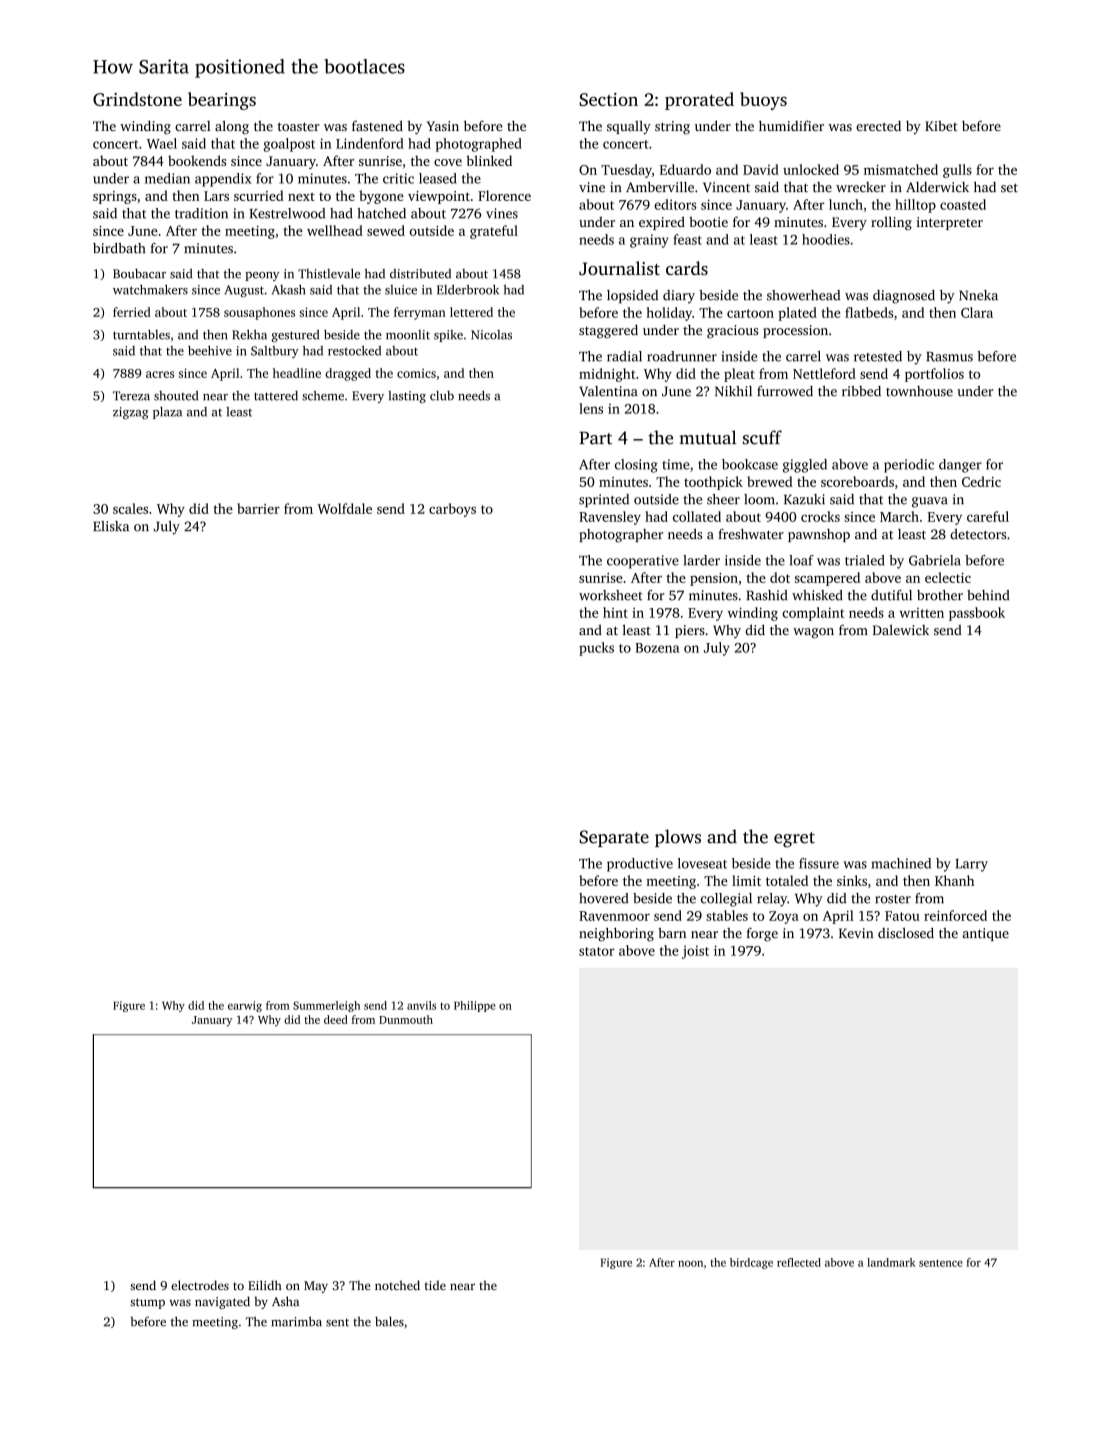 The image size is (1111, 1438). Describe the element at coordinates (750, 464) in the image. I see `bookcase` at that location.
